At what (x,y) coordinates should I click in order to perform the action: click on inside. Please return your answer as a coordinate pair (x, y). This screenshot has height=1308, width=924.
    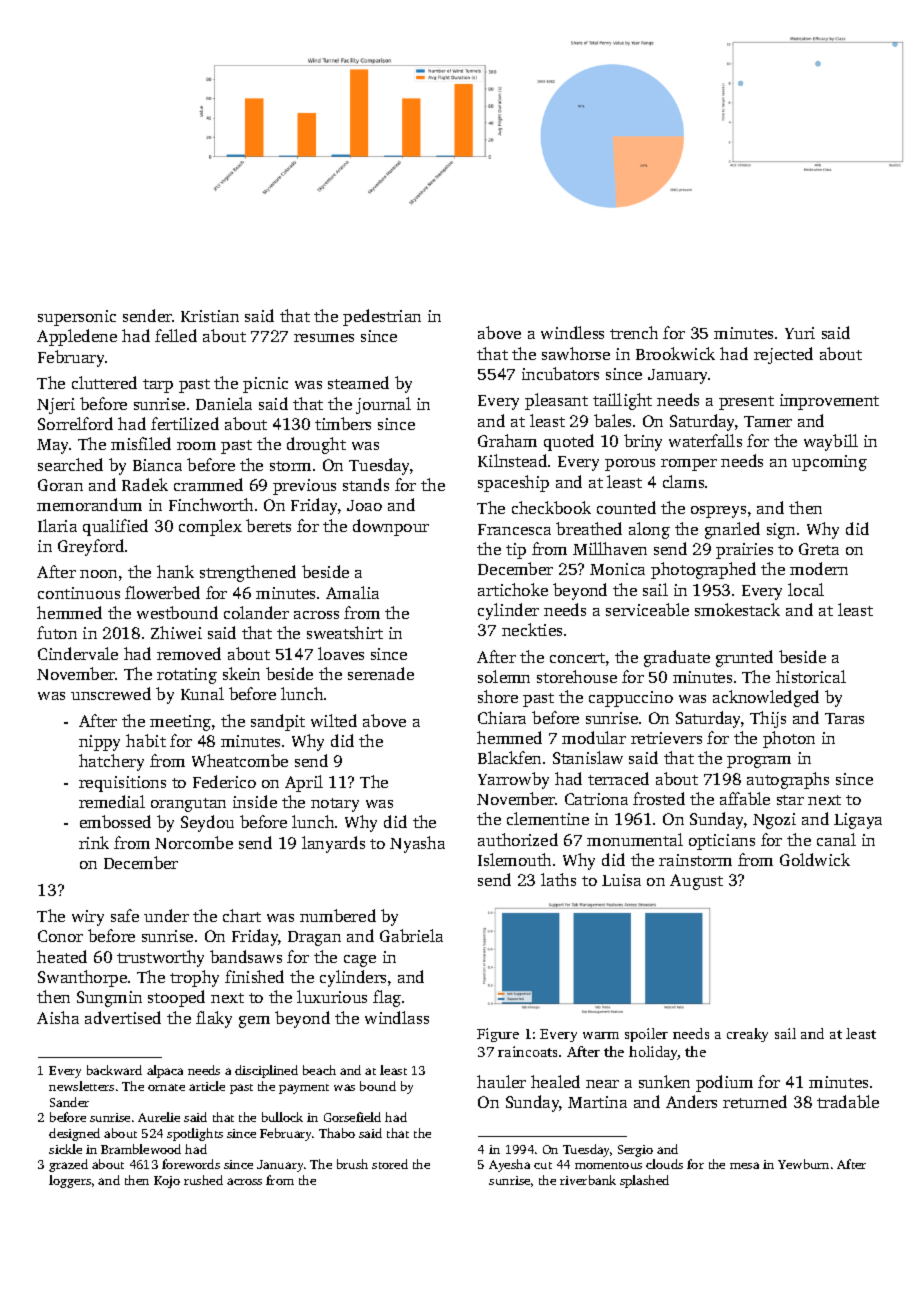
    Looking at the image, I should click on (255, 801).
